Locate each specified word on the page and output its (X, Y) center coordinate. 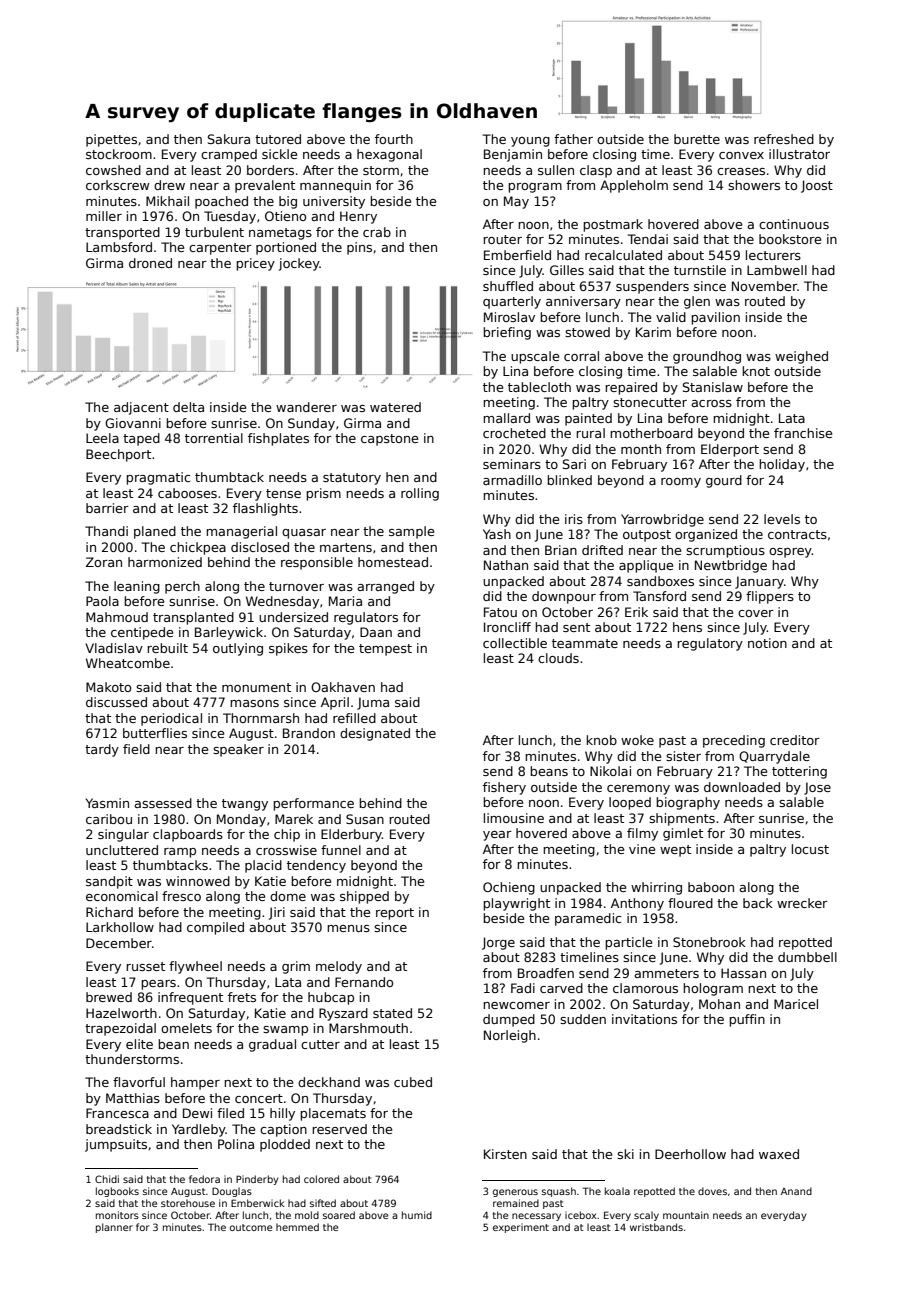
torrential (214, 438)
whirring (656, 888)
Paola (102, 601)
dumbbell (807, 957)
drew (169, 185)
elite (139, 1044)
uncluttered (122, 850)
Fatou (500, 612)
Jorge (498, 943)
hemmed (297, 1227)
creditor (795, 740)
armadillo (512, 480)
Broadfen (546, 973)
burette (697, 139)
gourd (724, 481)
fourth (394, 139)
